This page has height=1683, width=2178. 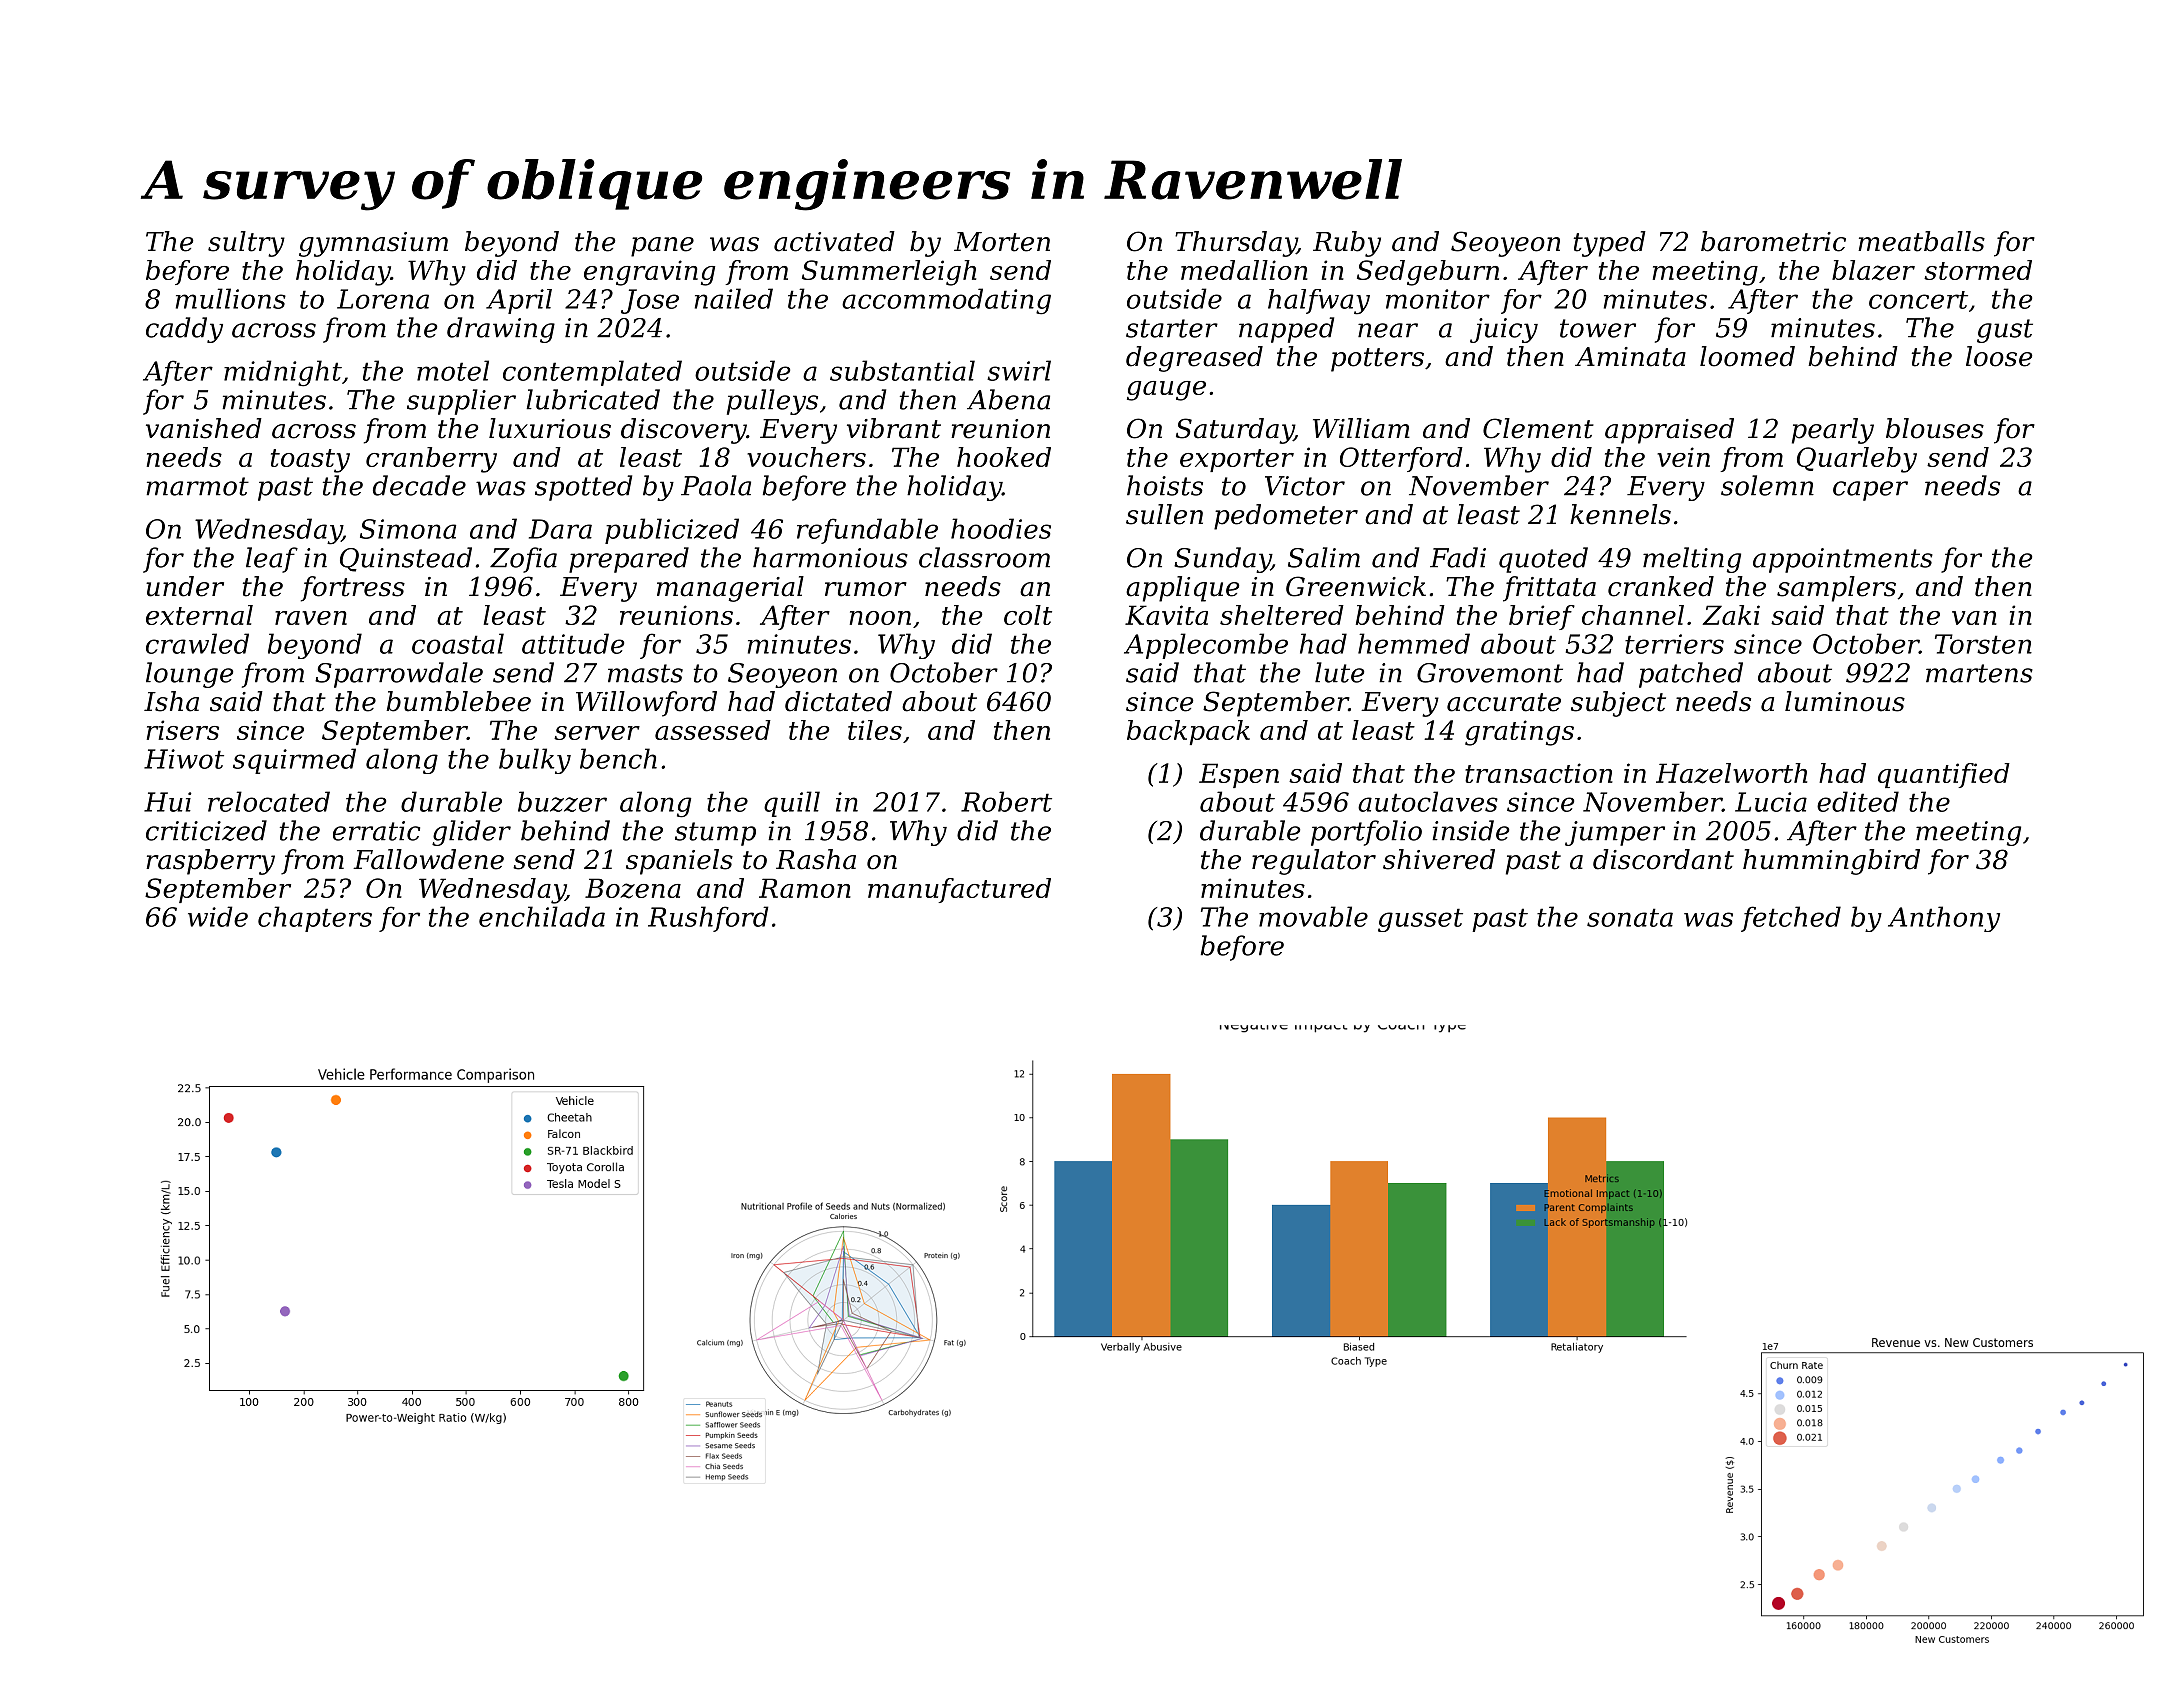 What do you see at coordinates (1691, 675) in the page?
I see `patched` at bounding box center [1691, 675].
